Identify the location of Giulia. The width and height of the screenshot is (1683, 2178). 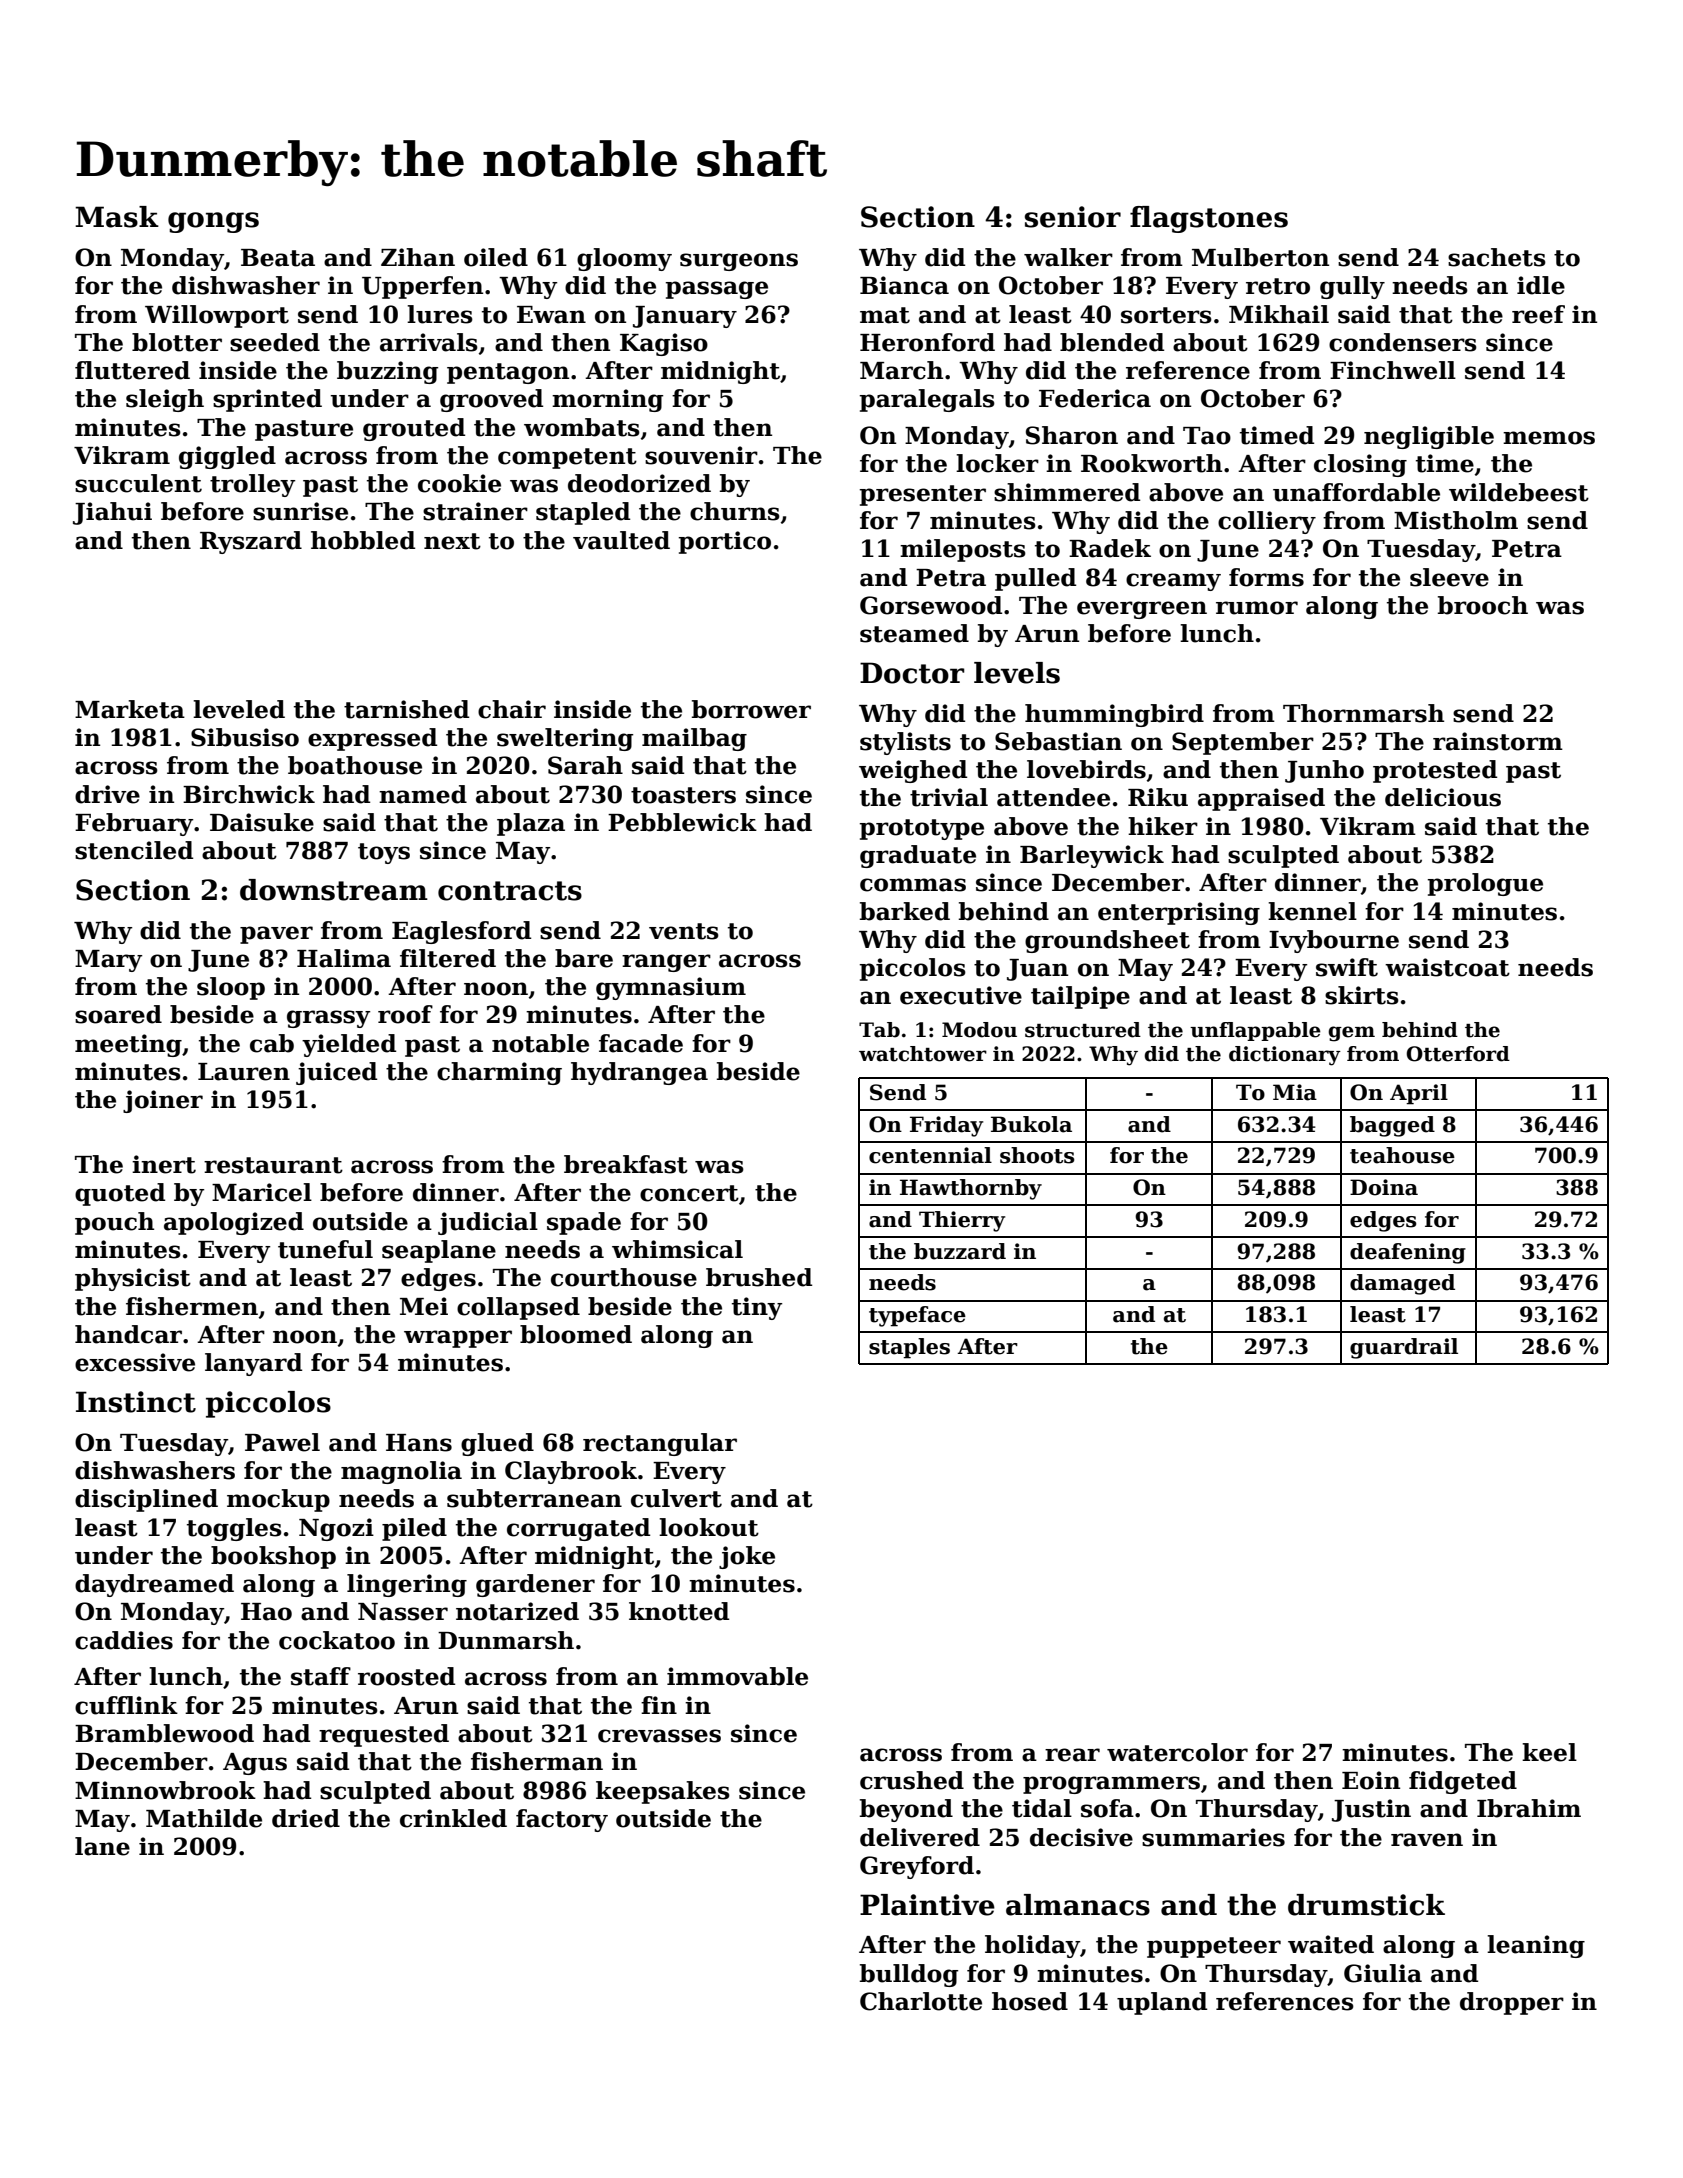
(1383, 1973).
